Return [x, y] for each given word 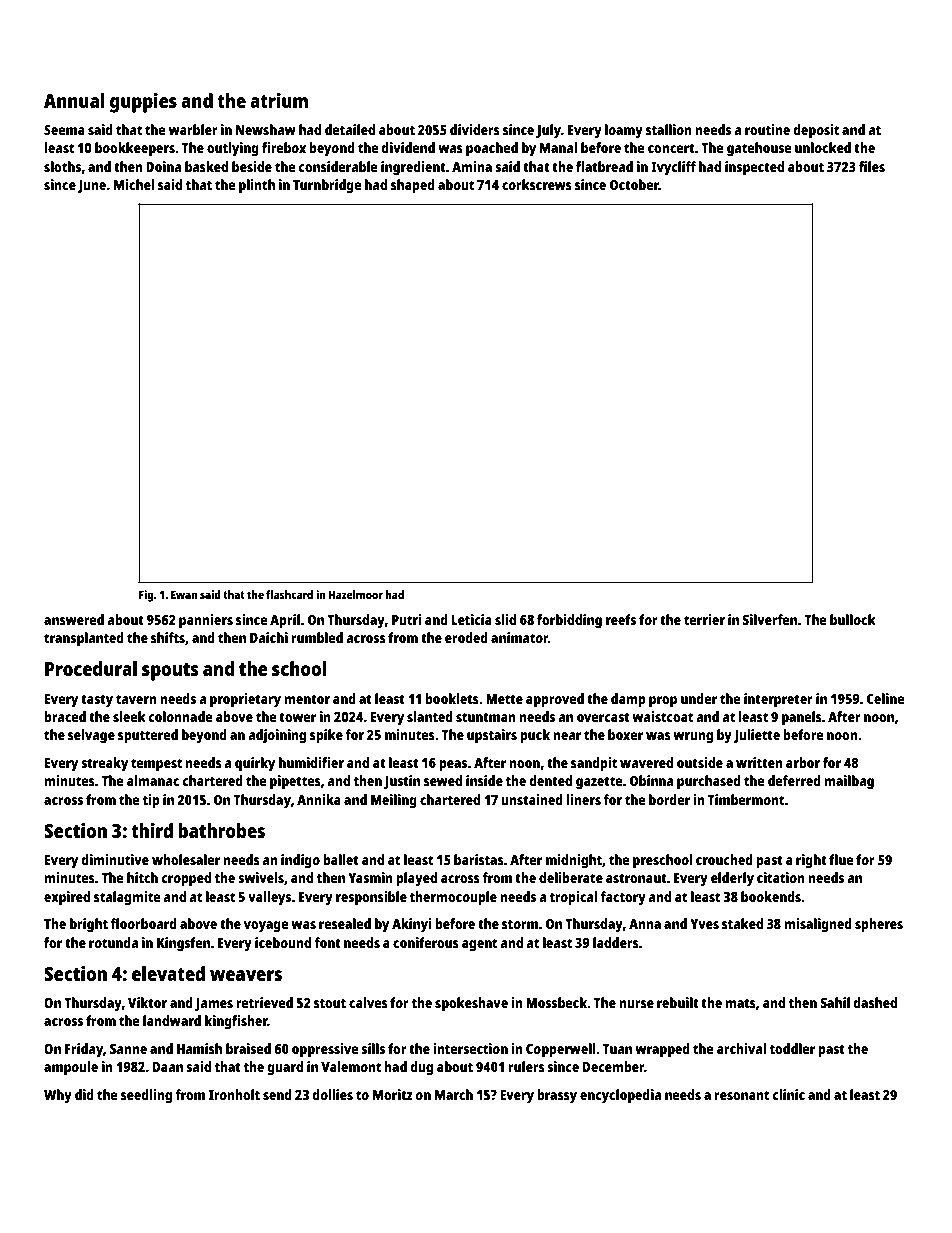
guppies [143, 103]
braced [65, 716]
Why [58, 1096]
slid [505, 619]
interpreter [778, 700]
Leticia [472, 619]
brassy [557, 1096]
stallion [669, 129]
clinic [788, 1094]
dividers [475, 129]
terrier [704, 619]
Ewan [184, 594]
